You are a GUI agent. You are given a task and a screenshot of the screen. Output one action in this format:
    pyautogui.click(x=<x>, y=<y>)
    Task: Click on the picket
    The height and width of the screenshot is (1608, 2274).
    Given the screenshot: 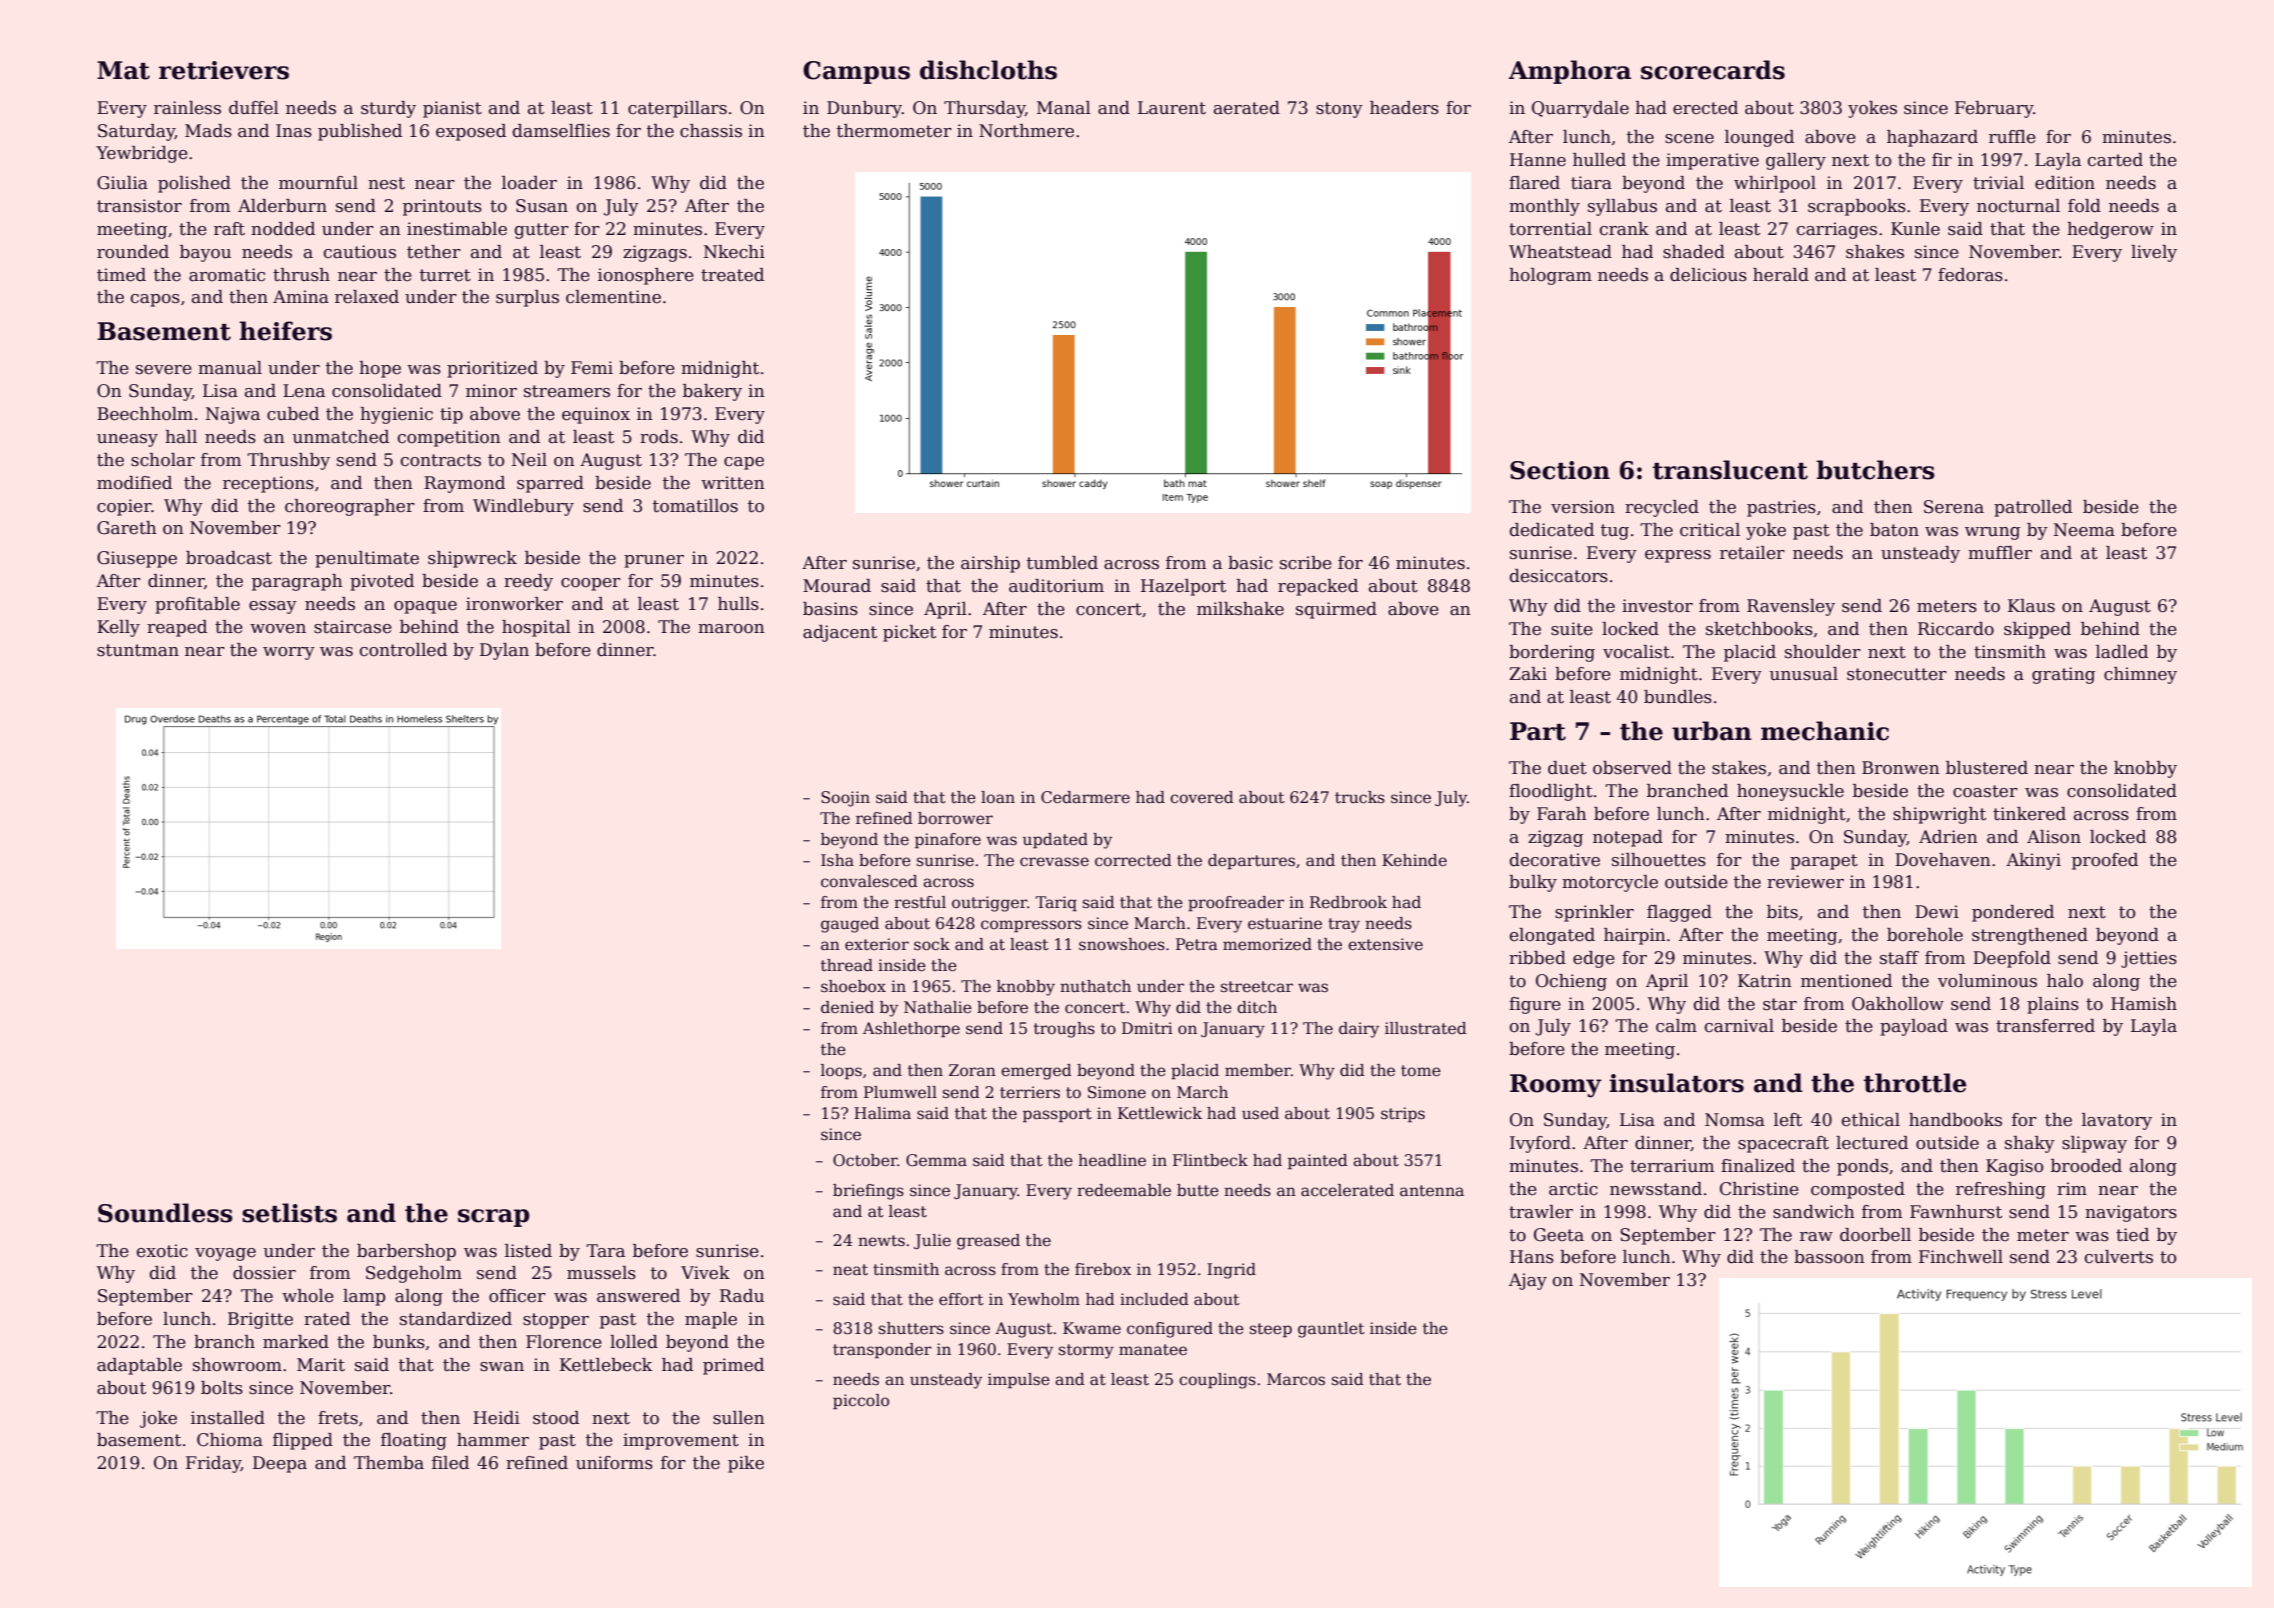 What is the action you would take?
    pyautogui.click(x=909, y=633)
